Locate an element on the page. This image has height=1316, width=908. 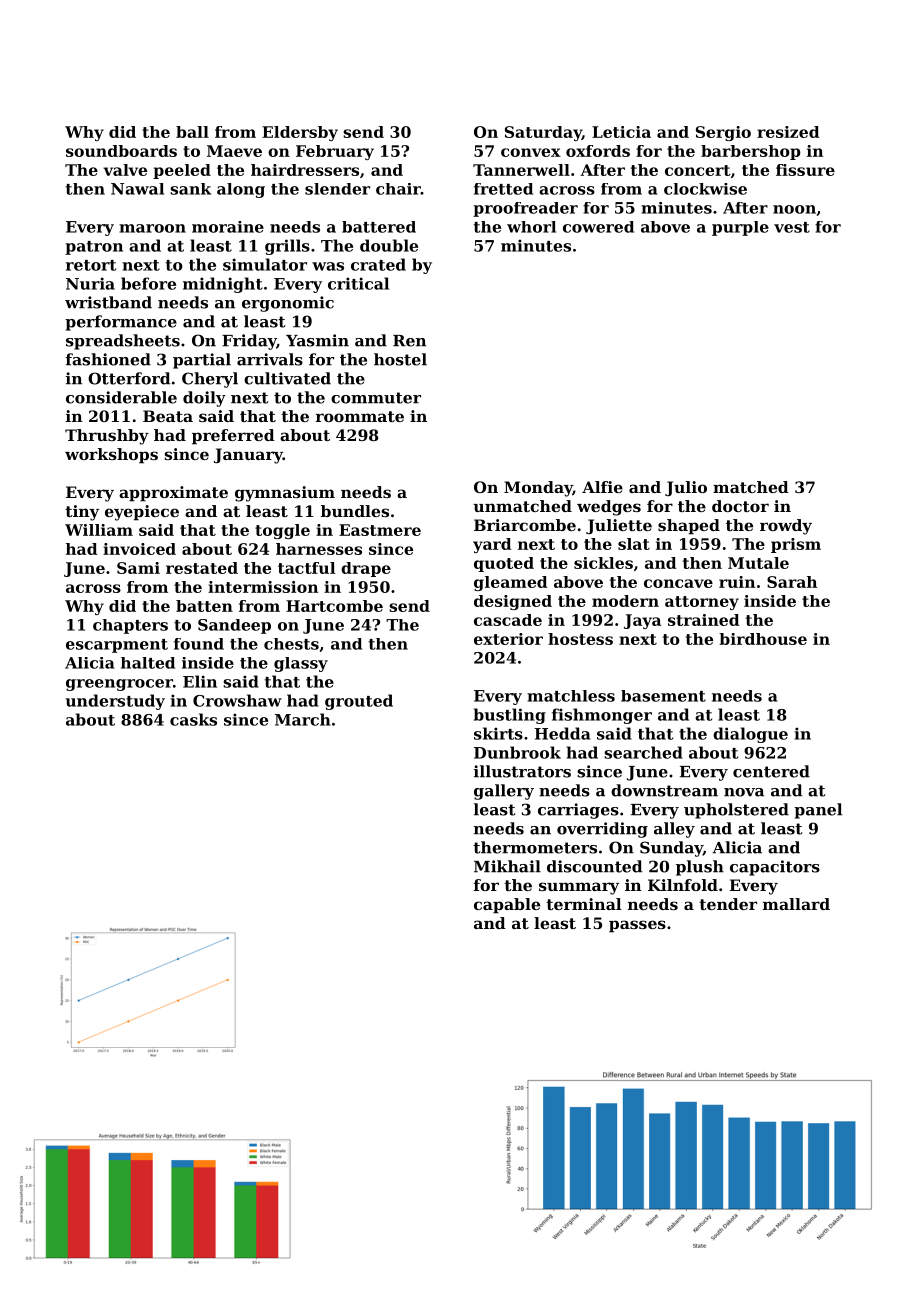
Sergio is located at coordinates (723, 133).
